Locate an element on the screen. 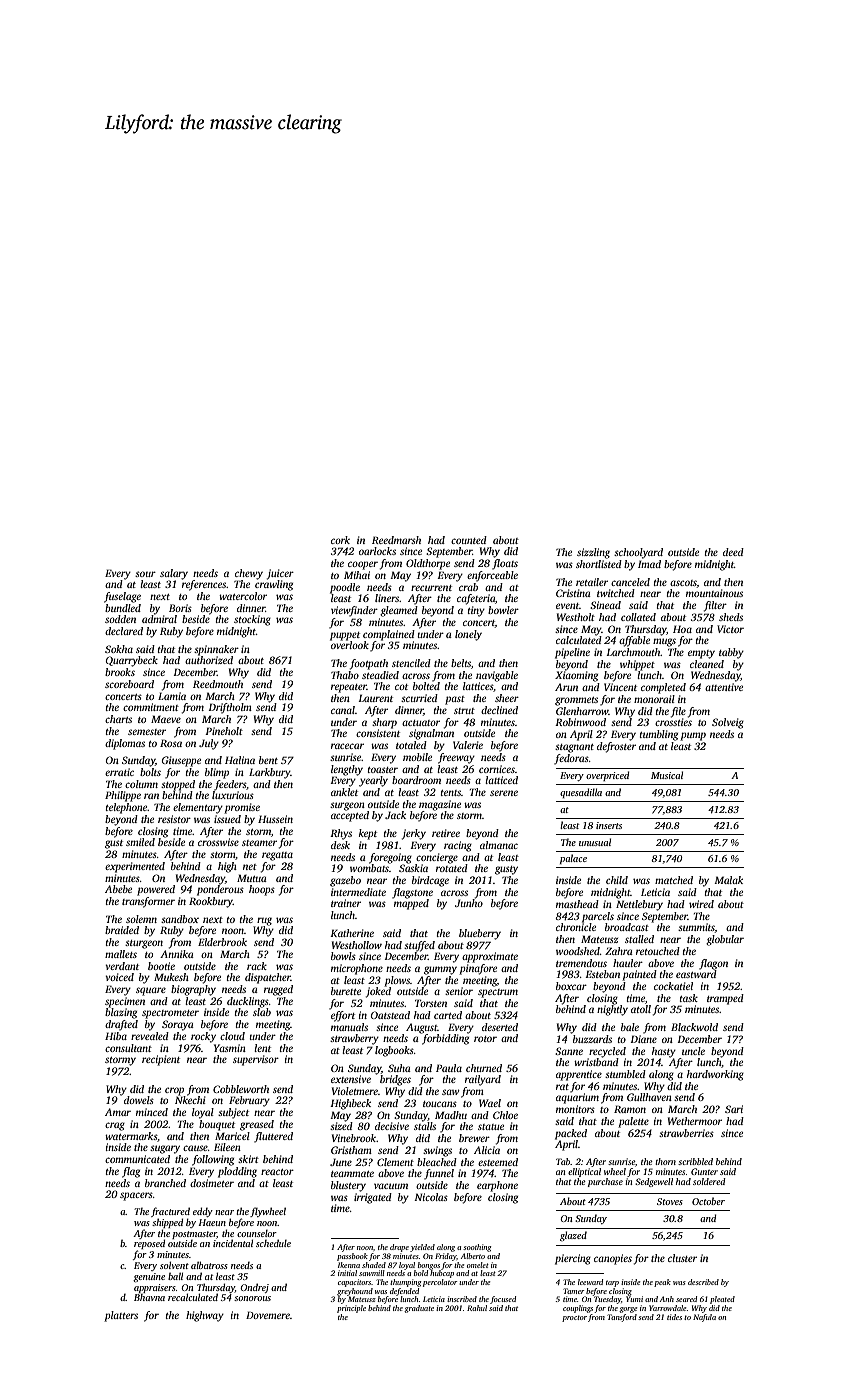 The height and width of the screenshot is (1400, 849). consultant is located at coordinates (128, 1048).
